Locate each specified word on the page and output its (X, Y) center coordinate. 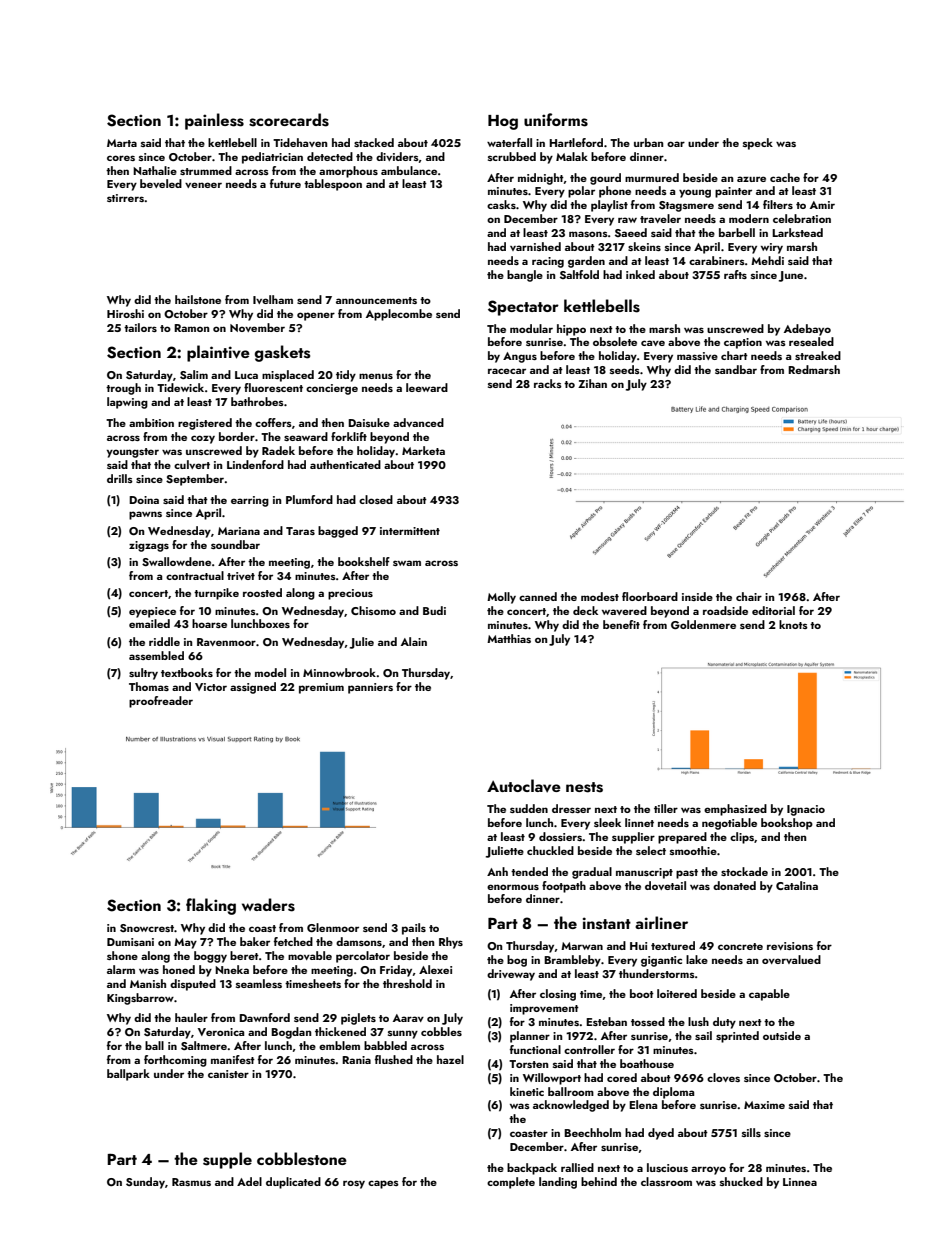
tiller (666, 808)
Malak (572, 156)
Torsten (528, 1064)
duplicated (293, 1183)
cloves (723, 1077)
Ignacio (806, 810)
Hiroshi (125, 313)
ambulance (409, 170)
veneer (203, 185)
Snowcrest (147, 928)
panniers (370, 688)
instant (607, 923)
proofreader (161, 702)
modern (749, 218)
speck (758, 144)
